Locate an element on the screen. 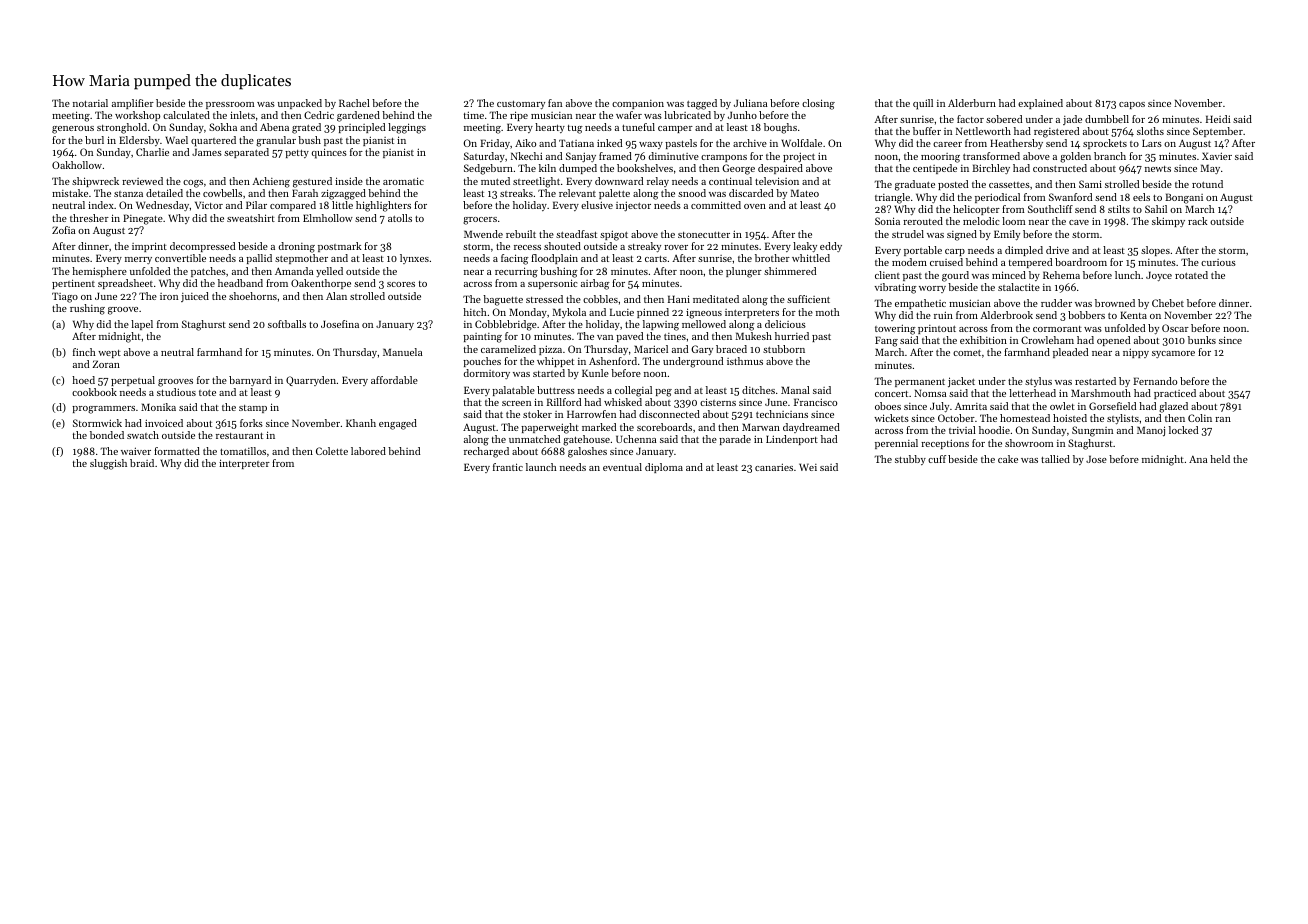 This screenshot has height=924, width=1308. capos is located at coordinates (1132, 105).
